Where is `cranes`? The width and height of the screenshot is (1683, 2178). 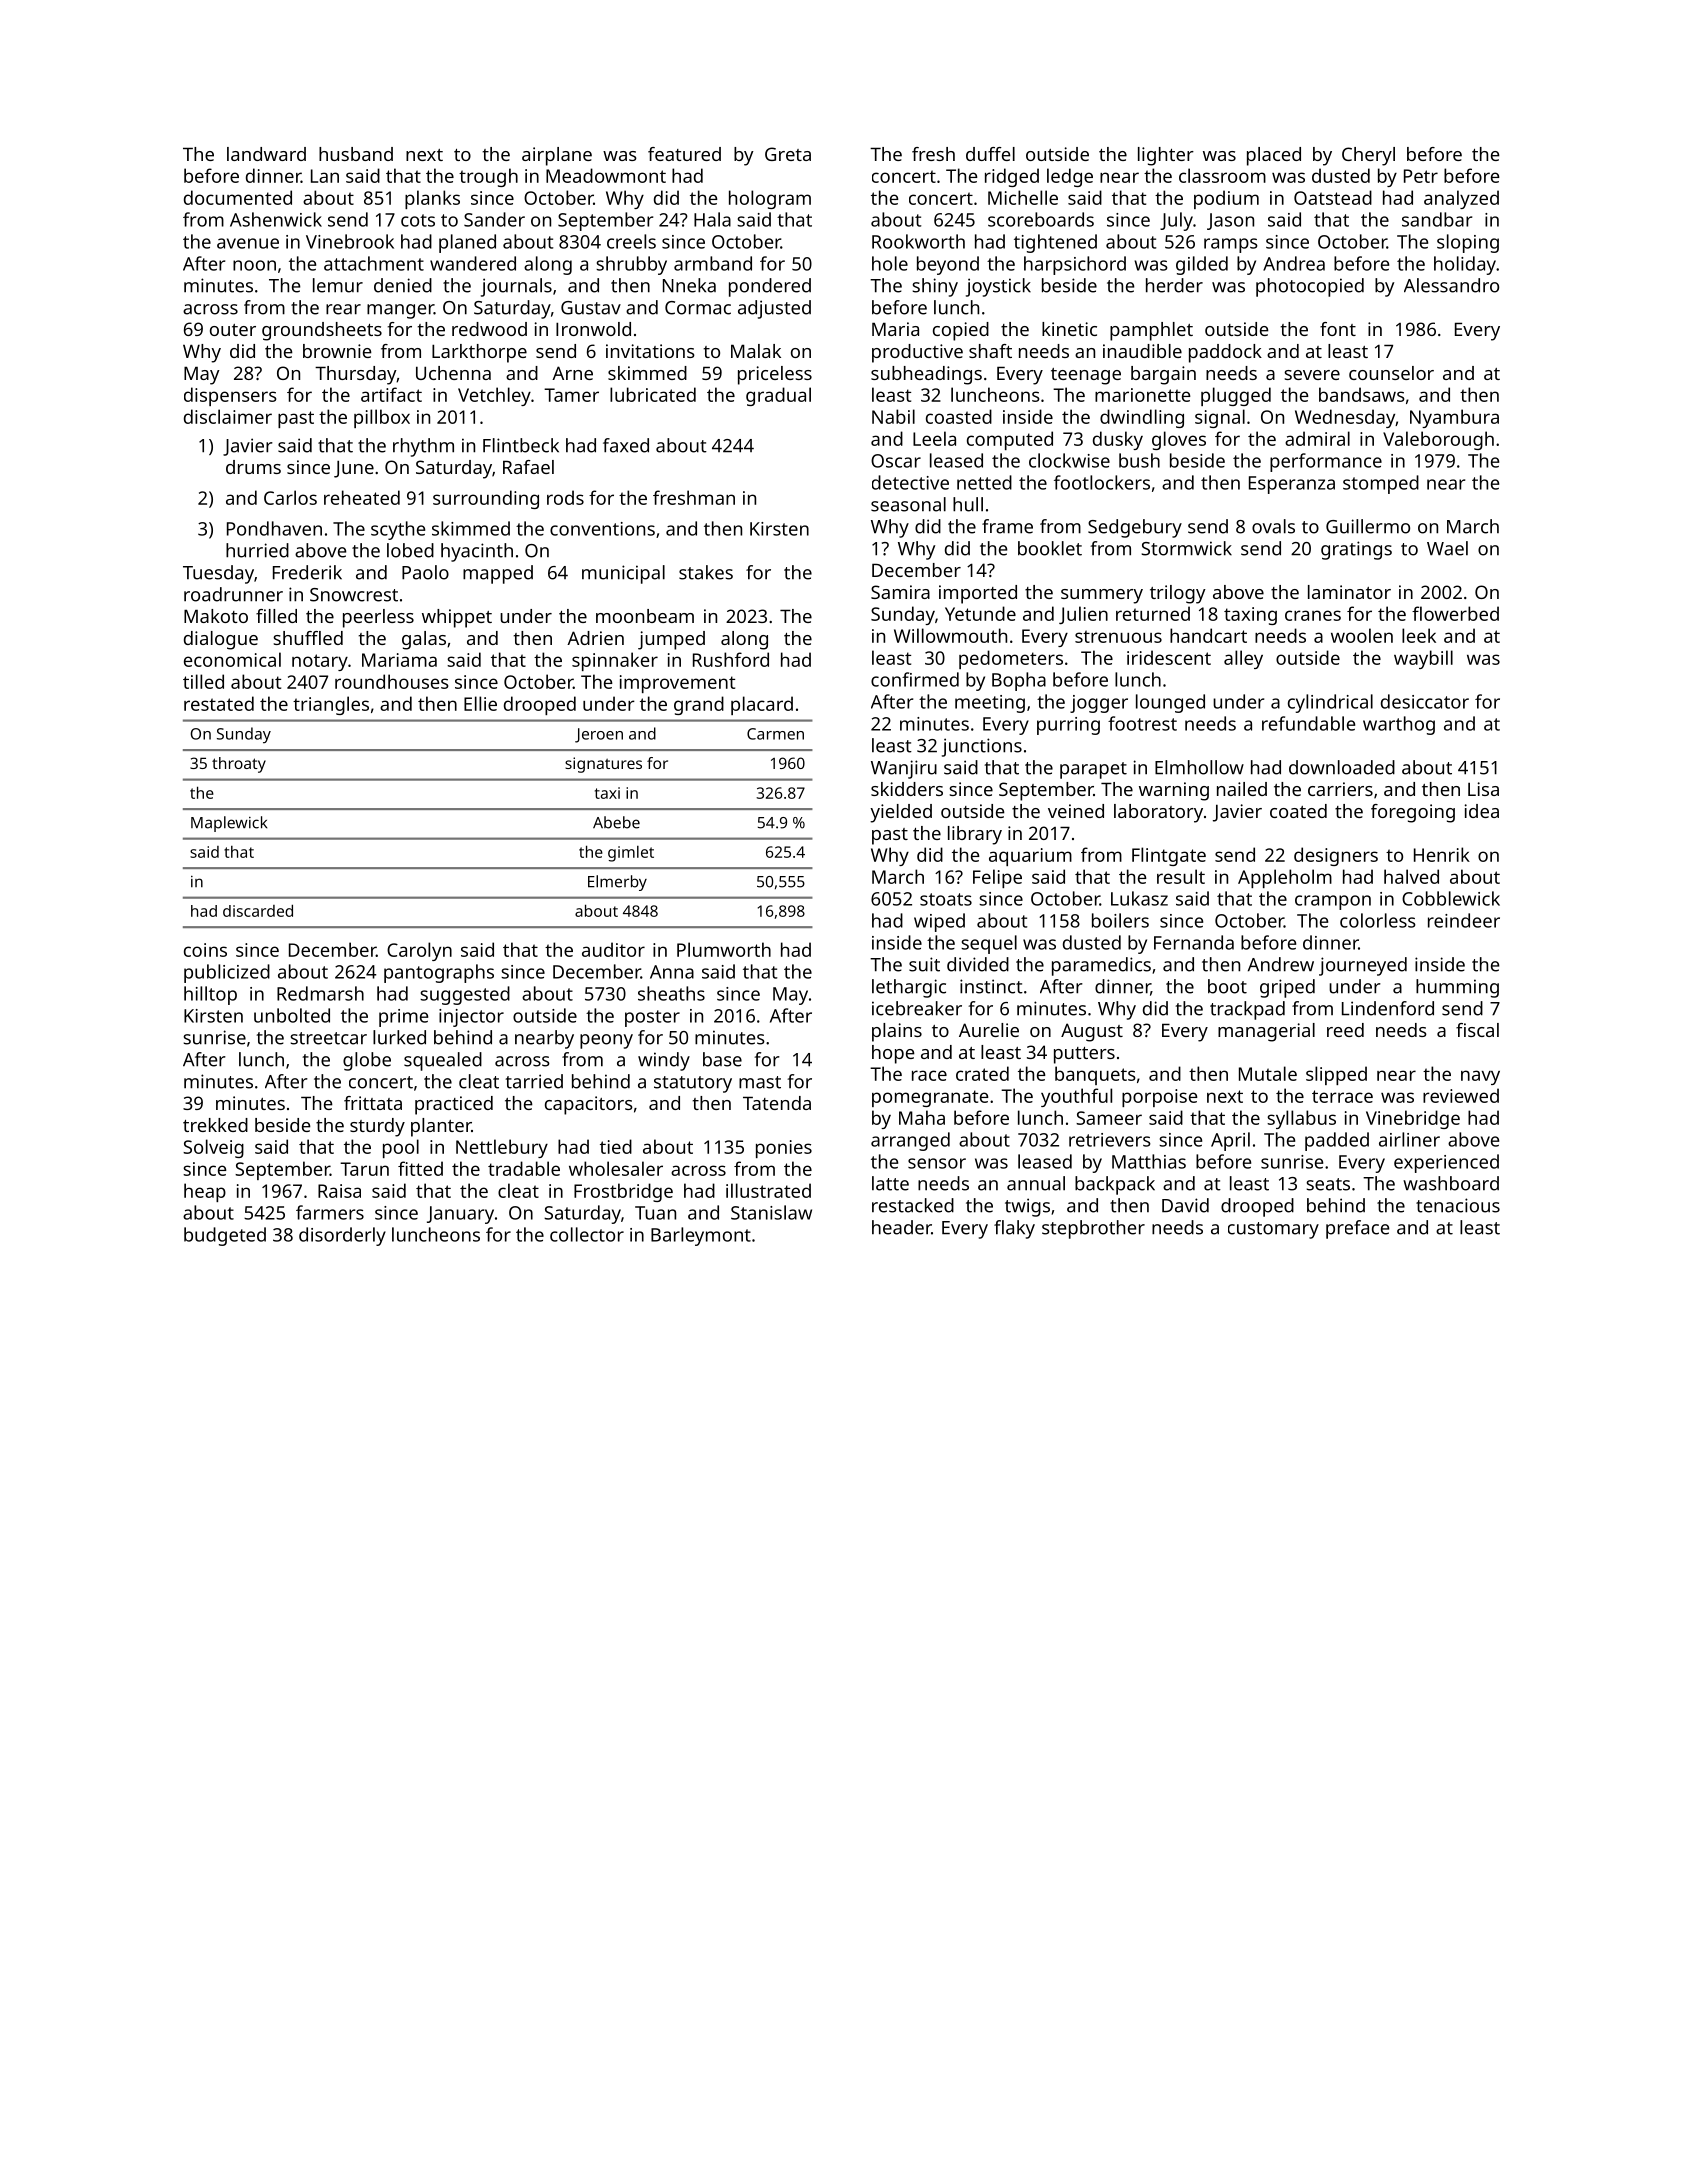
cranes is located at coordinates (1313, 615).
